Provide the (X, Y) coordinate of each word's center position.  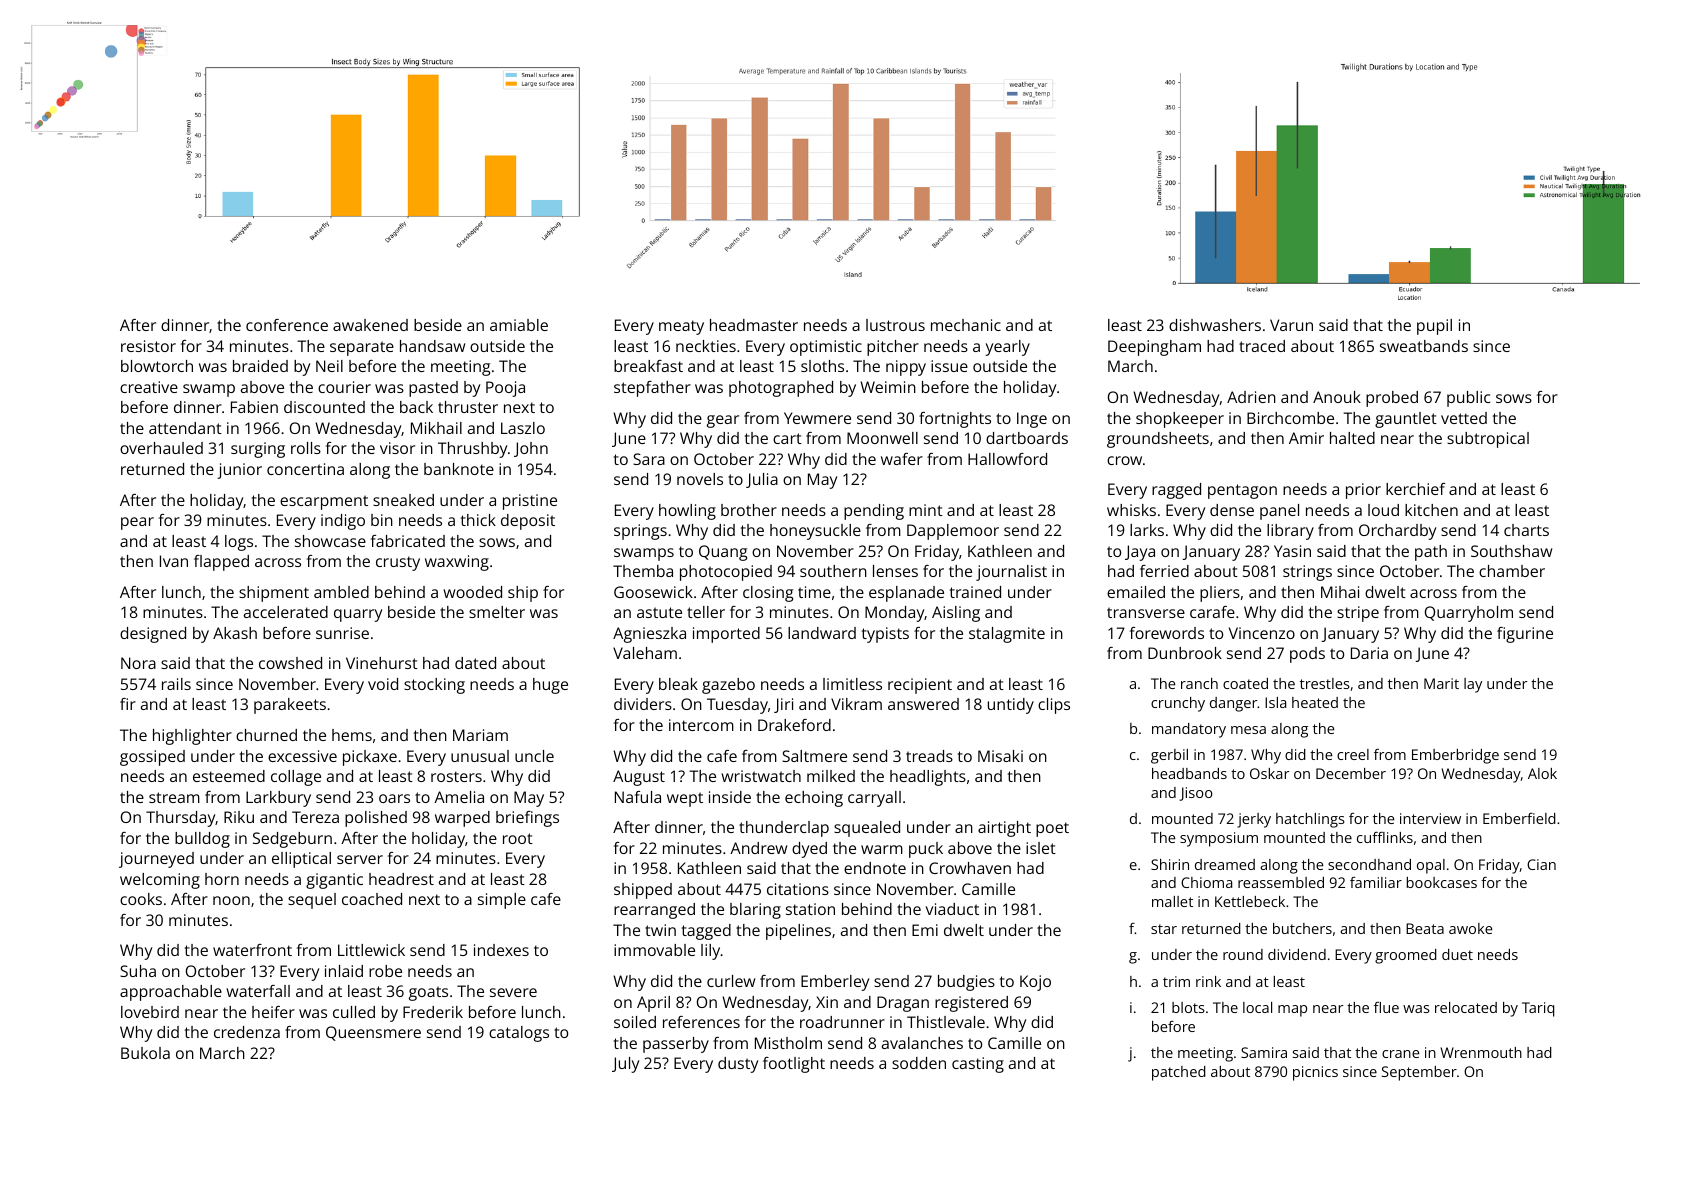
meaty (681, 327)
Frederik (433, 1012)
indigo (343, 522)
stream (174, 797)
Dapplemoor (953, 532)
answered (923, 704)
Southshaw (1511, 551)
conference (287, 325)
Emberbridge (1455, 756)
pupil (1434, 327)
